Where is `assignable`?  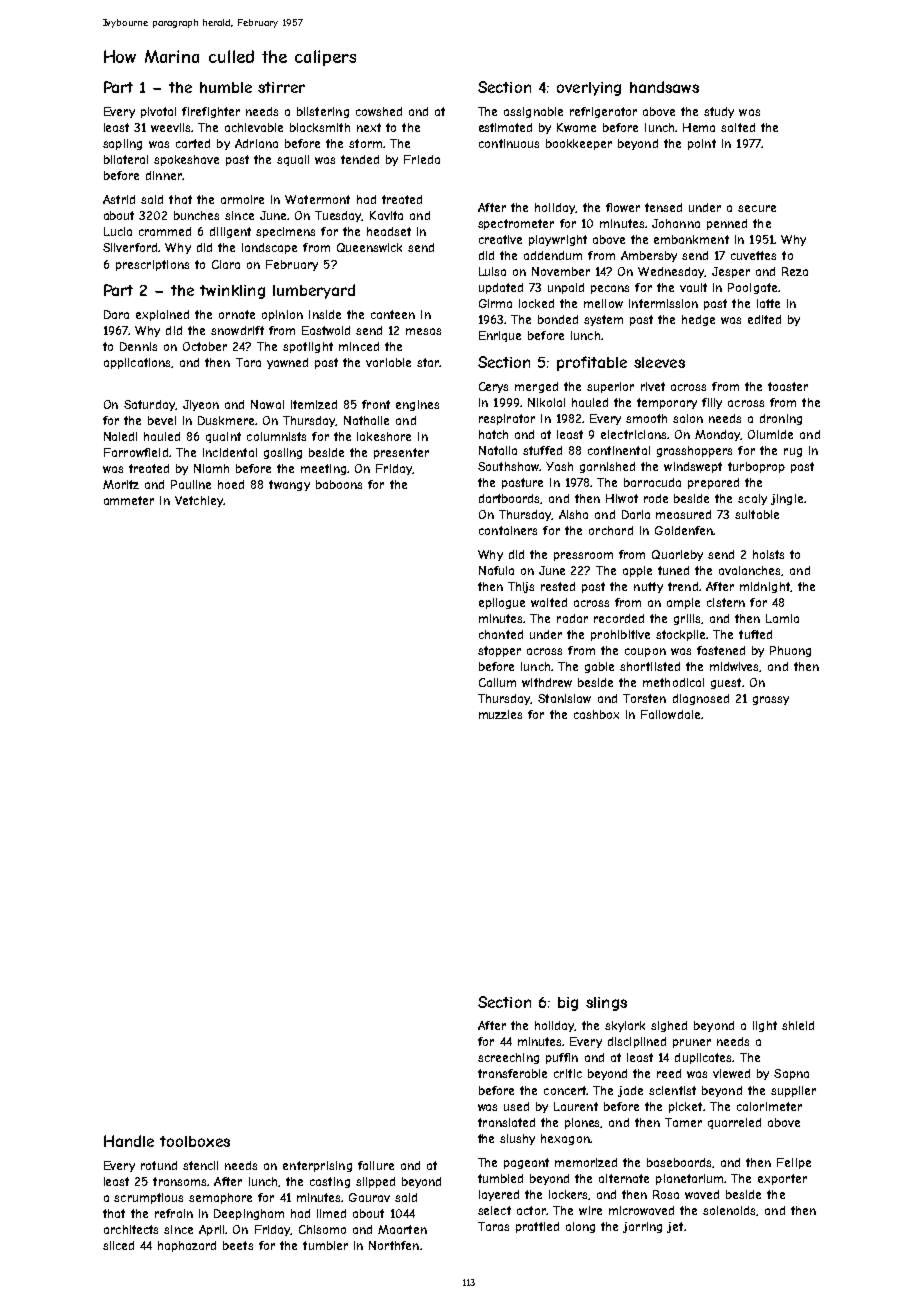
assignable is located at coordinates (533, 112).
